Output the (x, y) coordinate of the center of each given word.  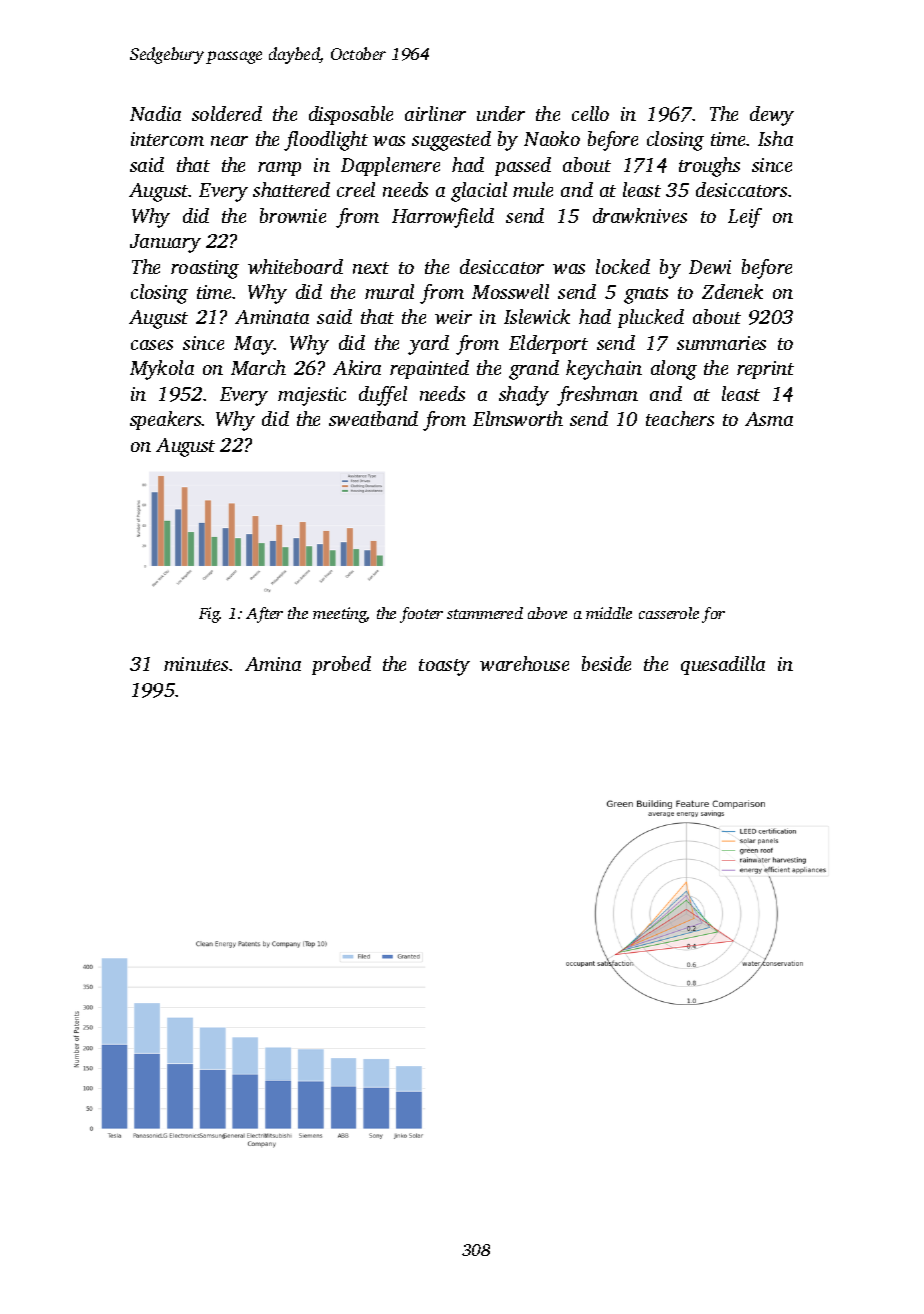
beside (606, 663)
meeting (340, 615)
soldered (227, 113)
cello (590, 113)
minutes (196, 664)
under (501, 113)
